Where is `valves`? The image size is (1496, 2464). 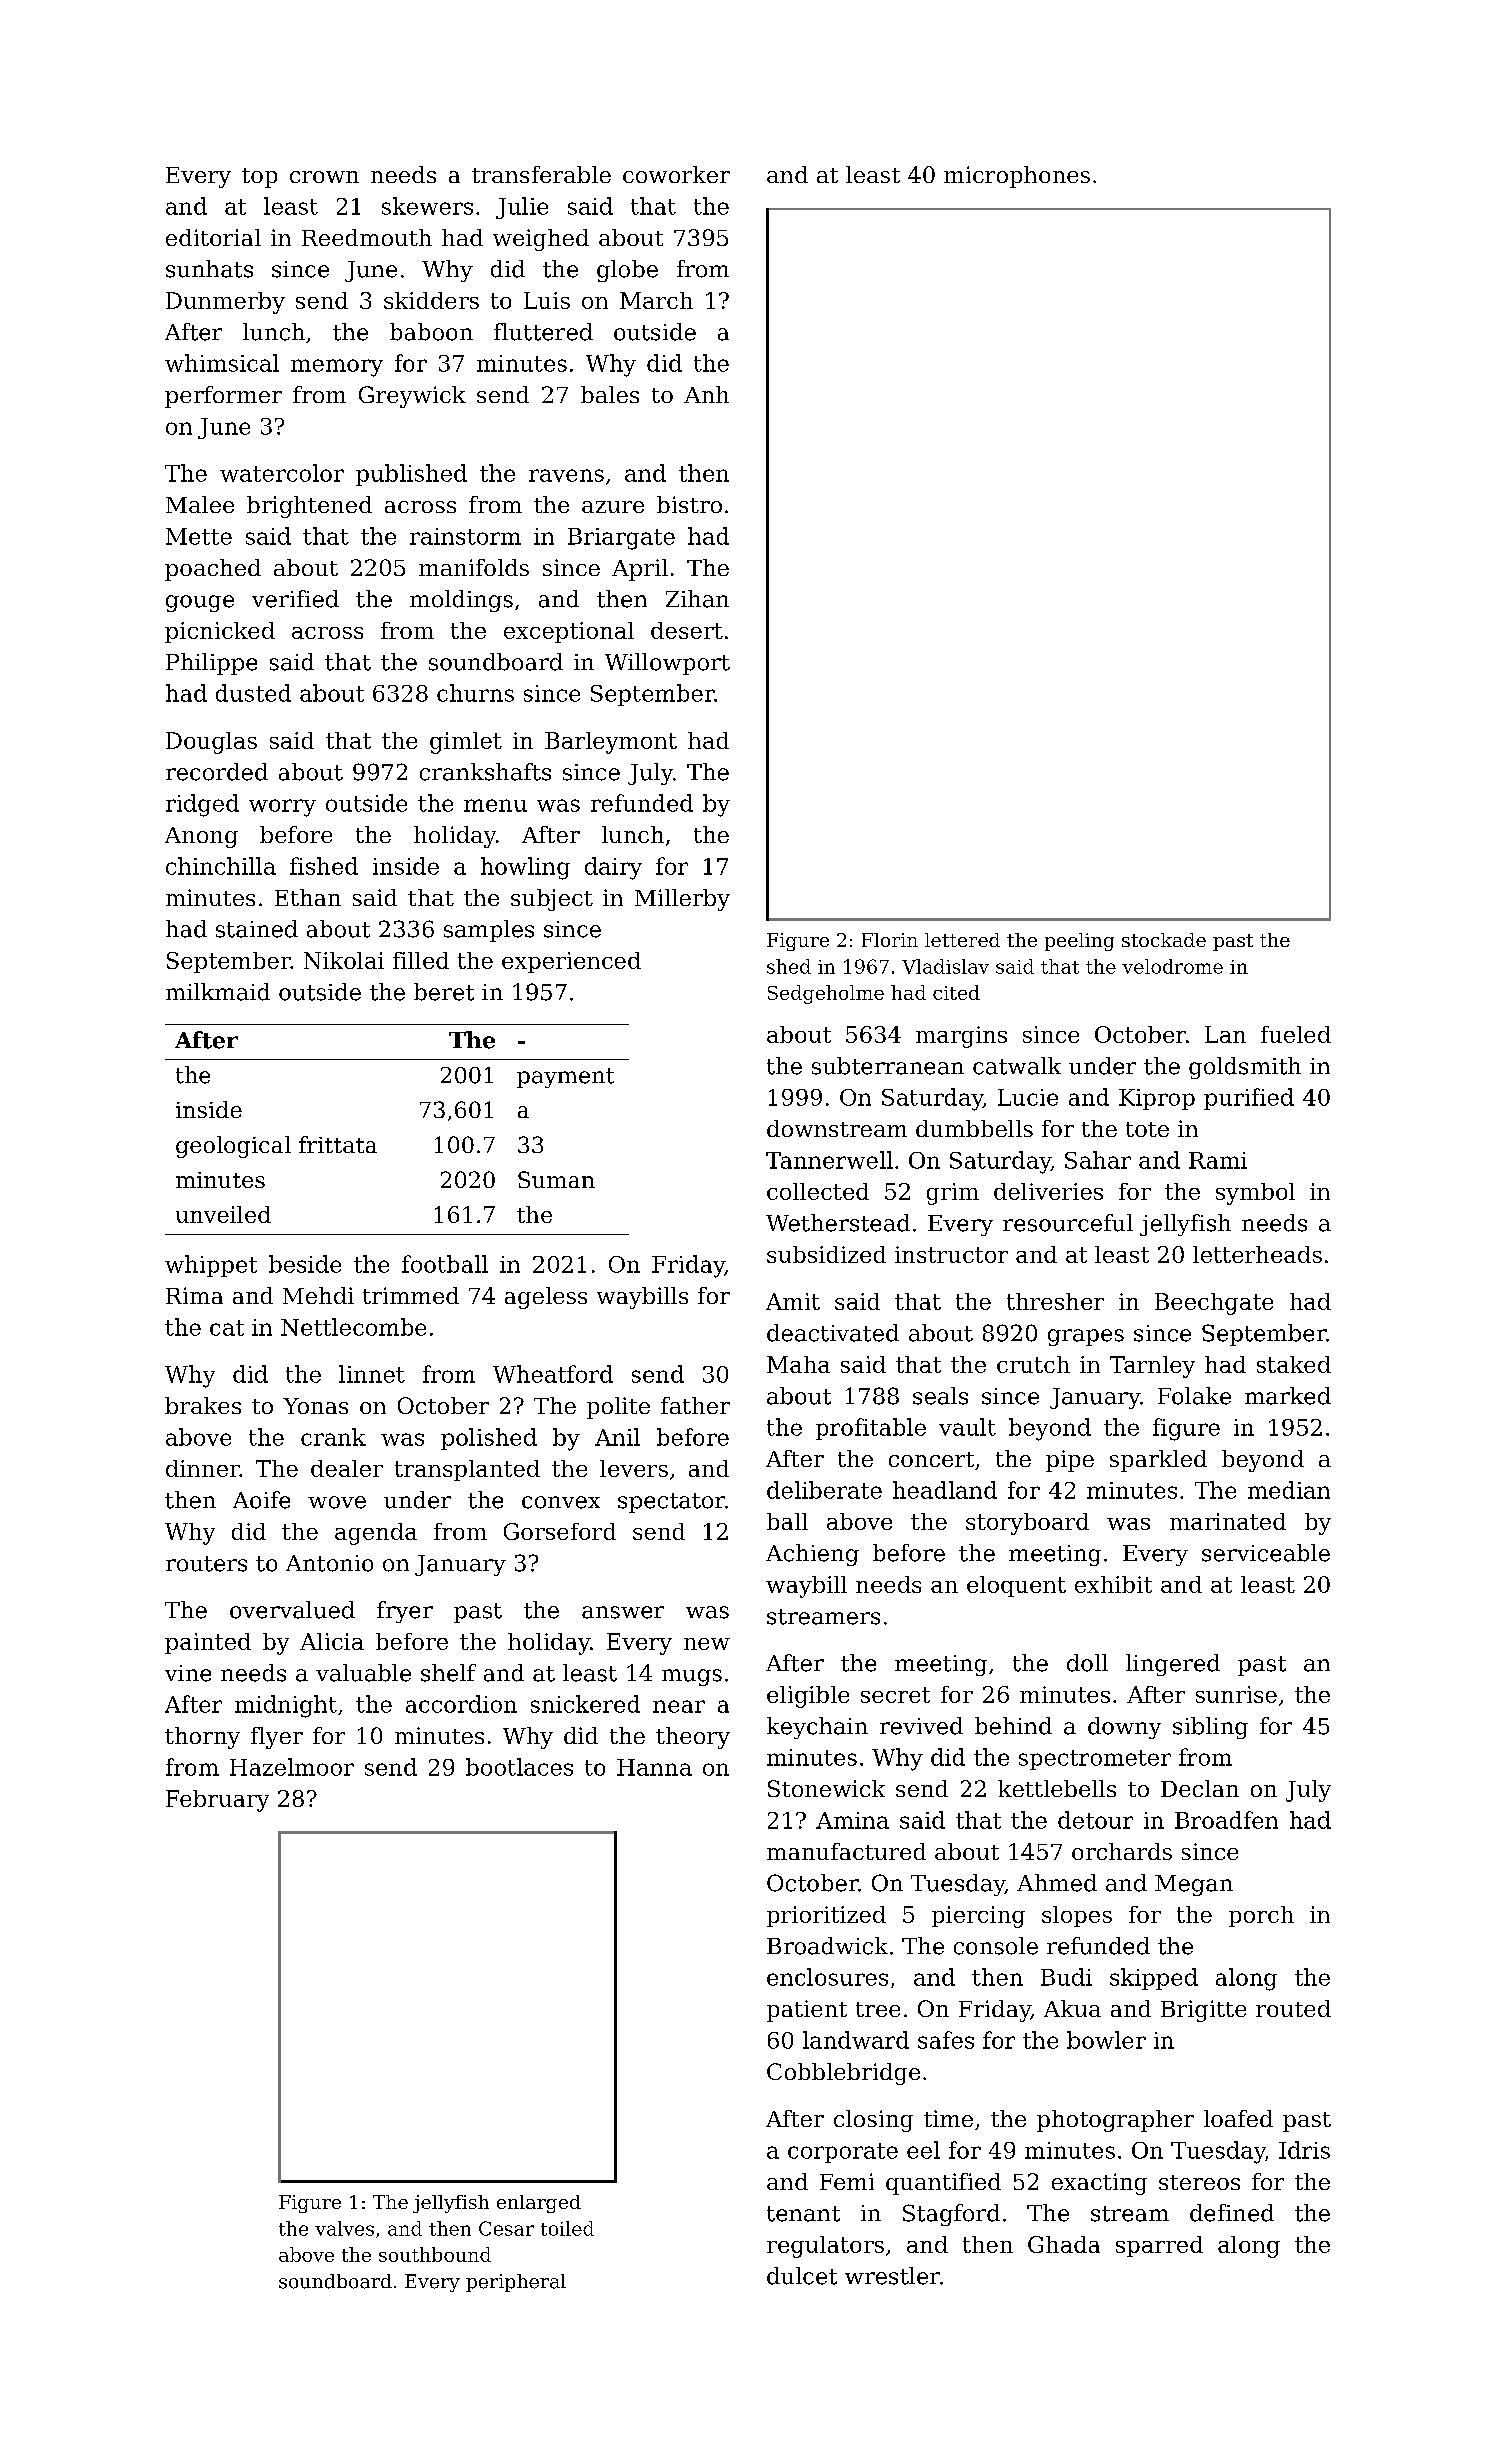
valves is located at coordinates (344, 2228).
